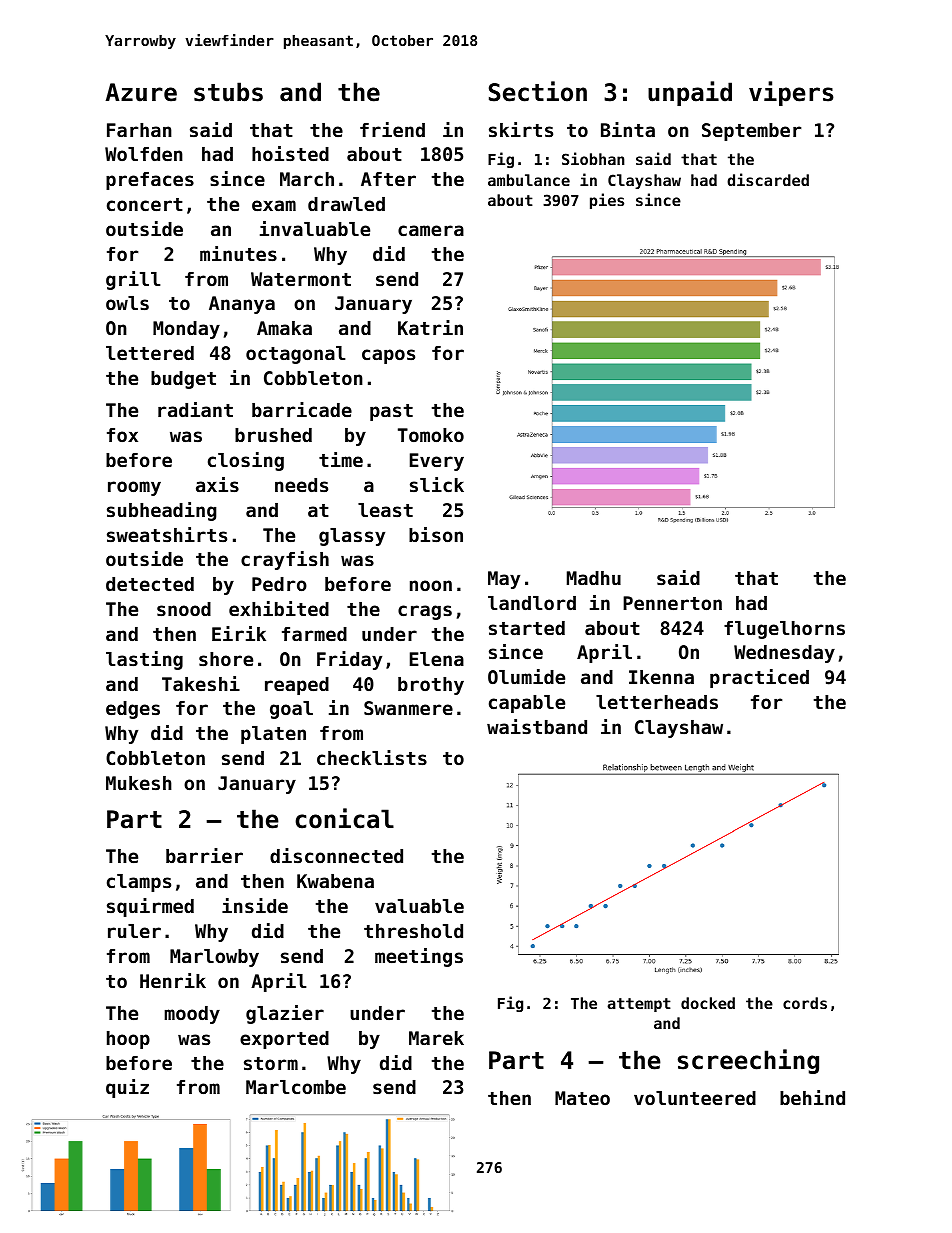  Describe the element at coordinates (431, 435) in the screenshot. I see `Tomoko` at that location.
